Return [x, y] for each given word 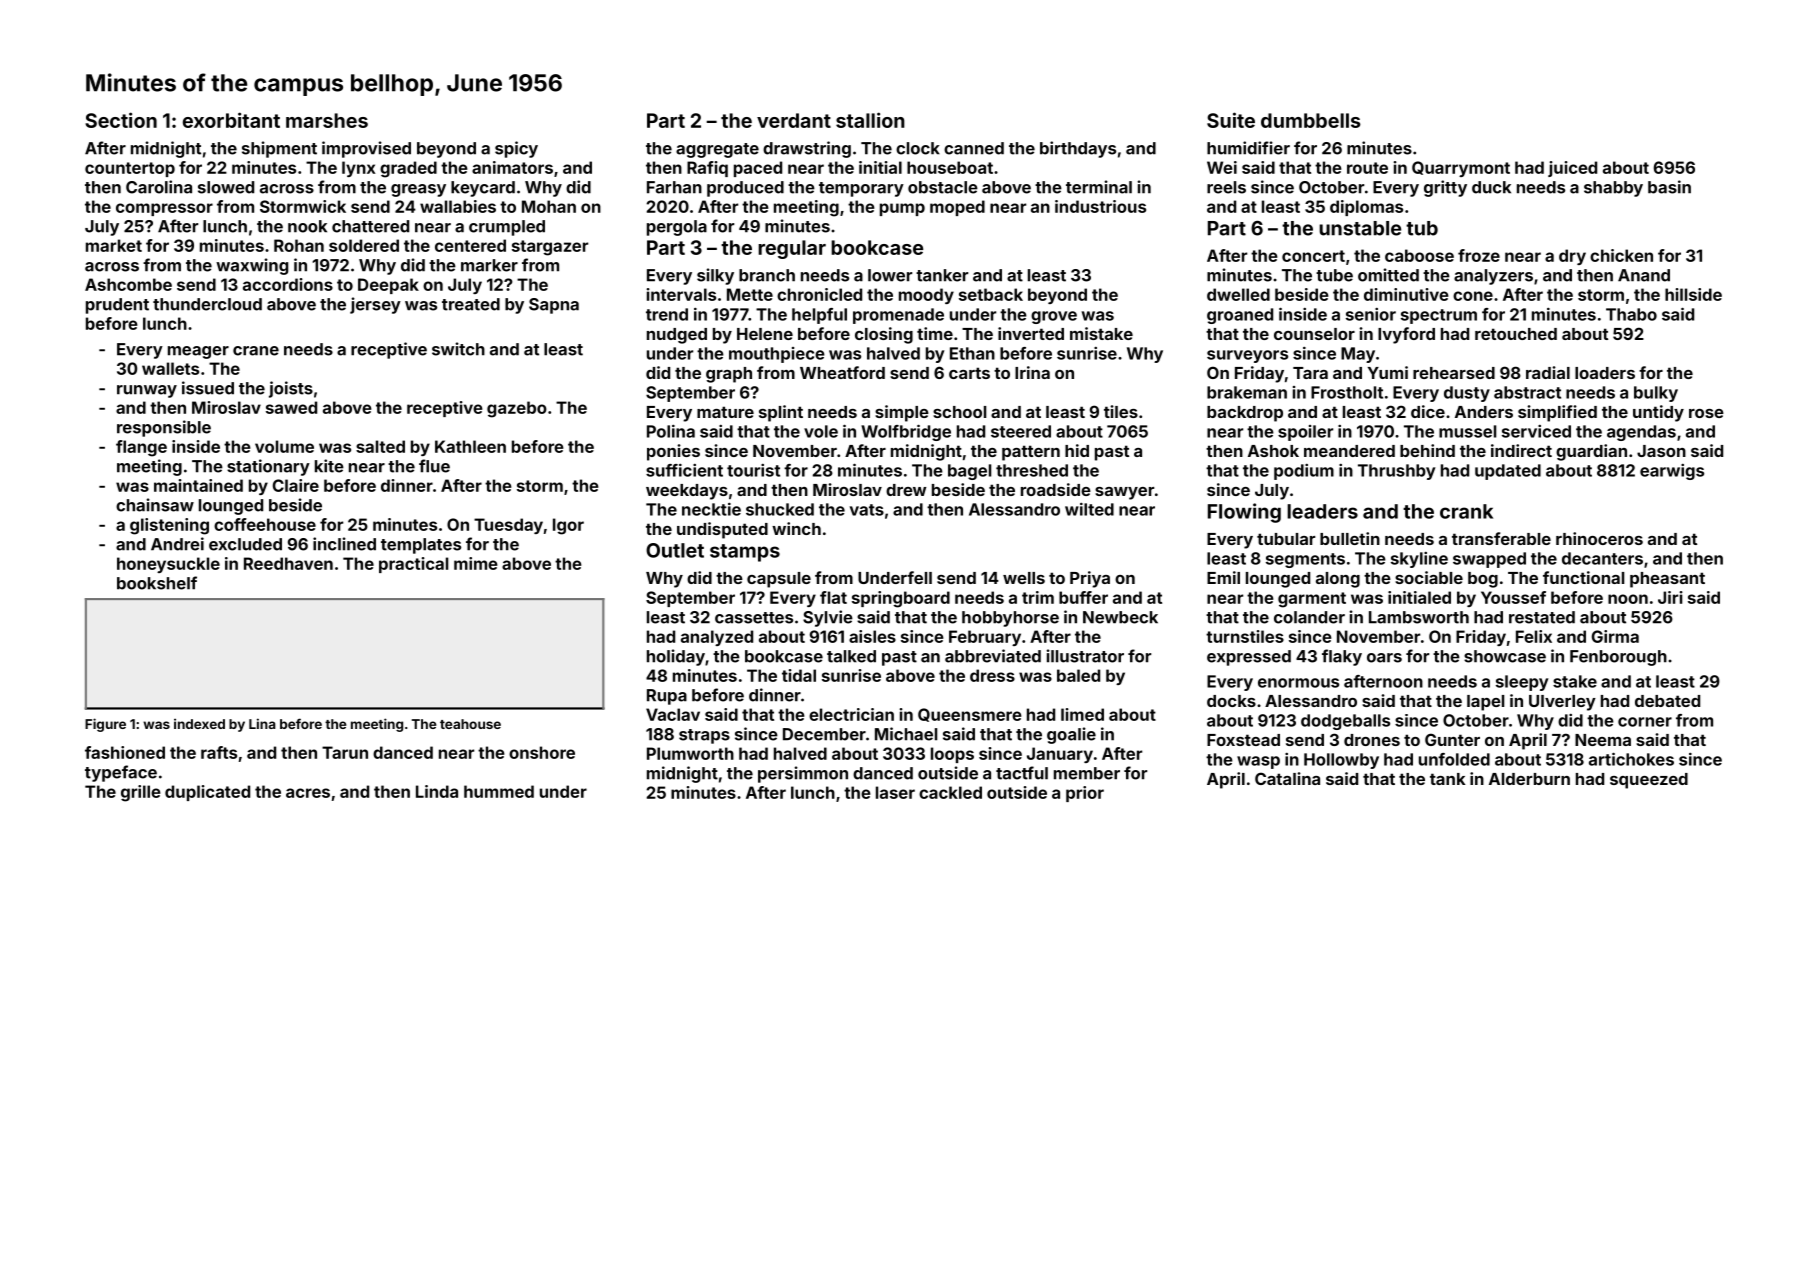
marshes [327, 120]
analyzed [717, 638]
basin [1669, 187]
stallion [870, 120]
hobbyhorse [1010, 619]
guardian [1591, 452]
